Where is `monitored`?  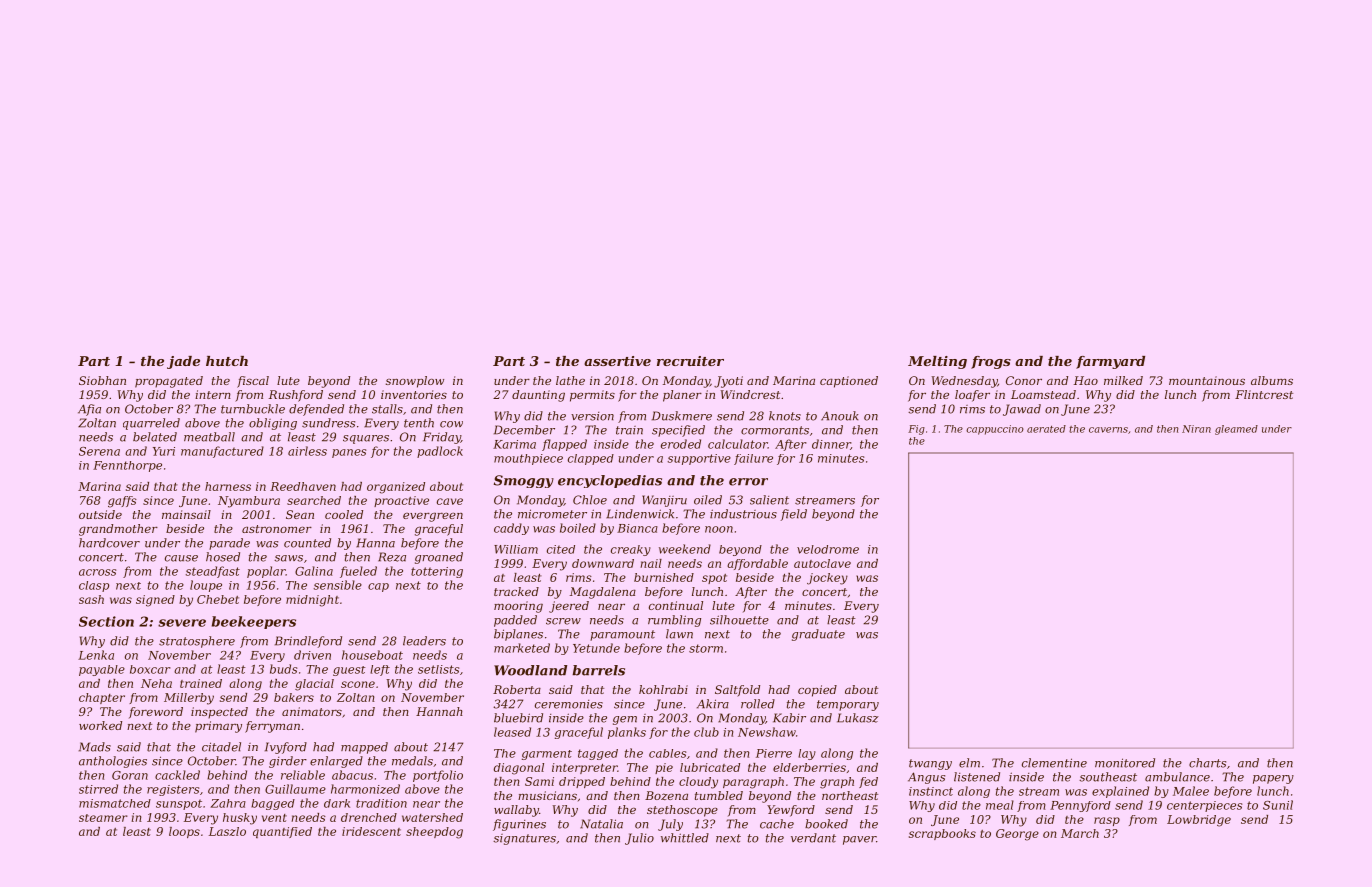
monitored is located at coordinates (1125, 763).
